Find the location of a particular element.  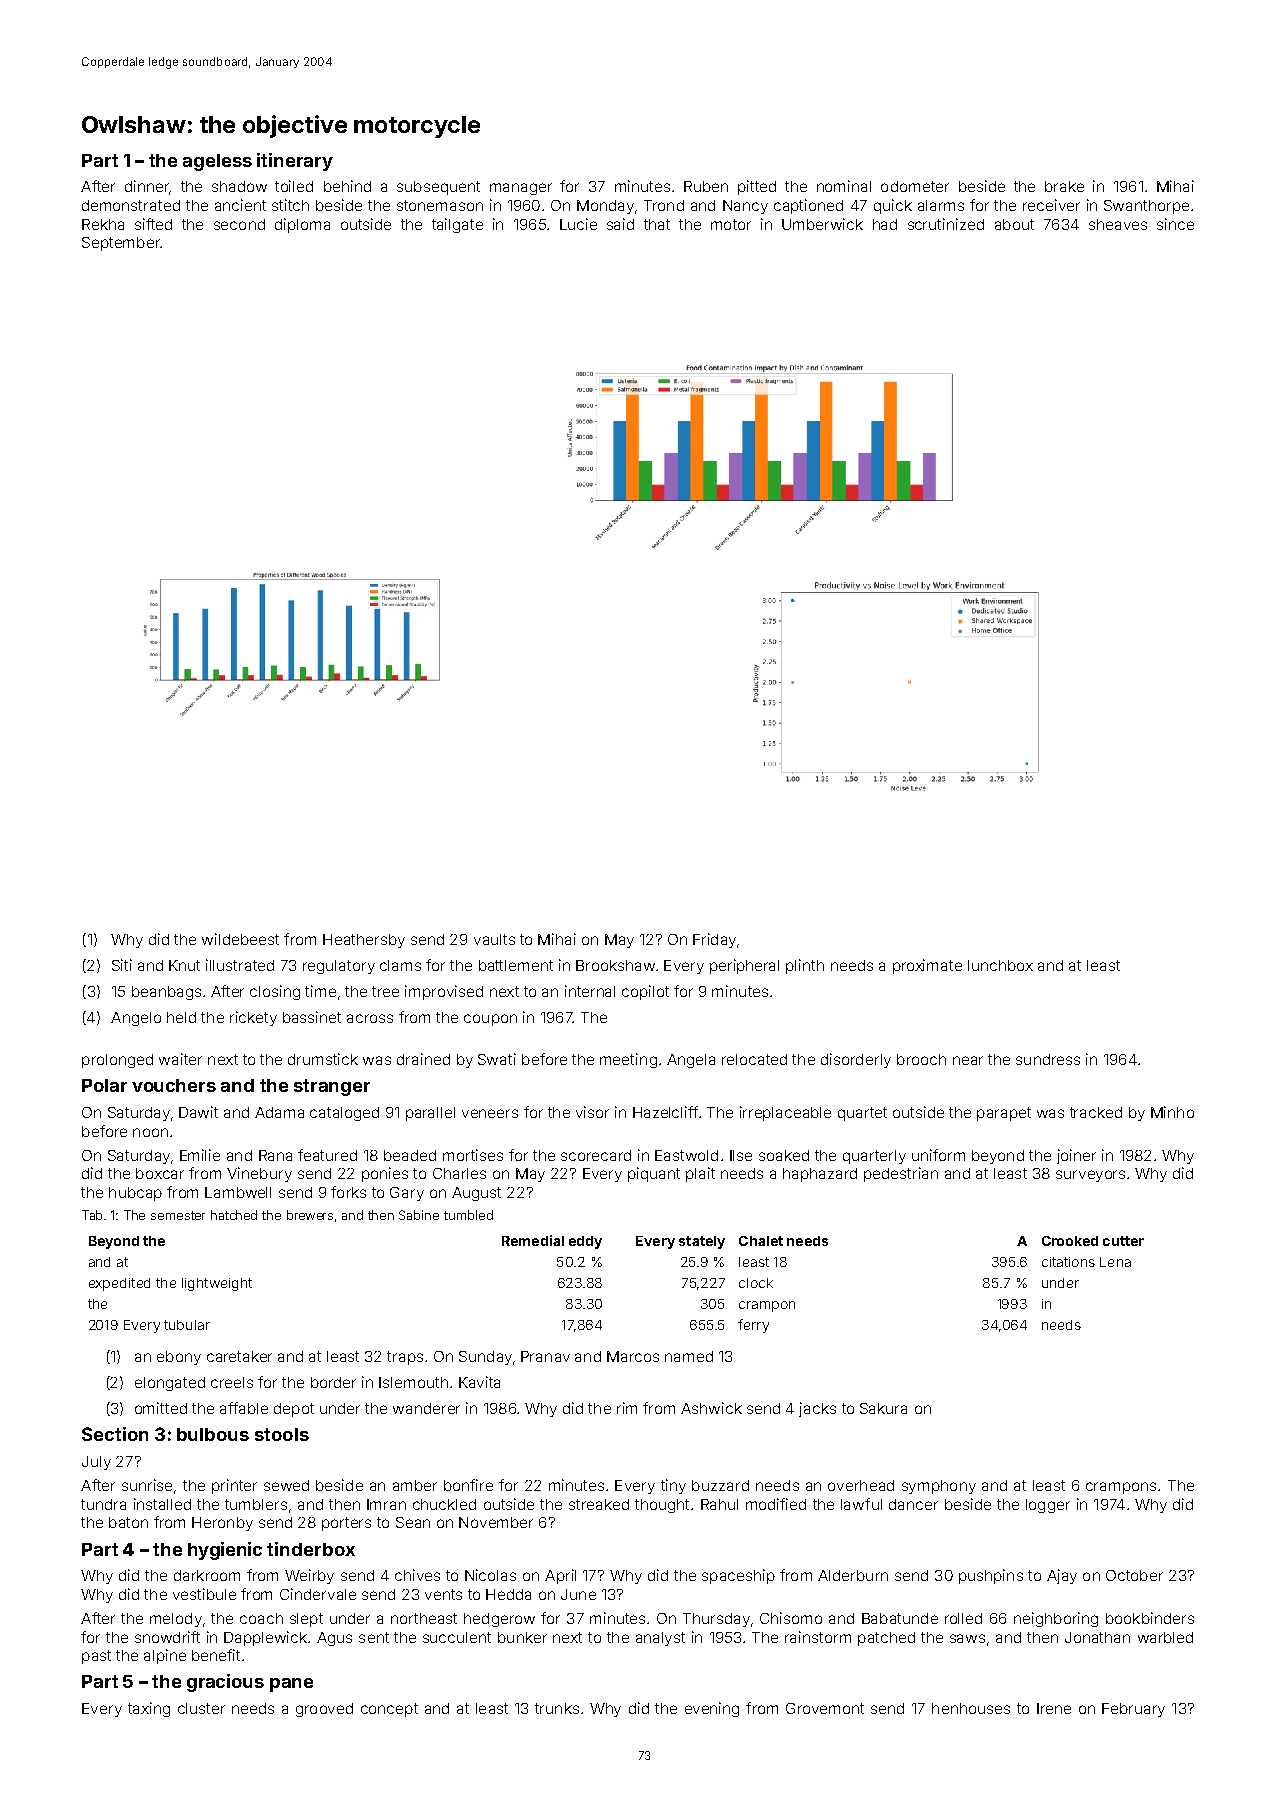

warbled is located at coordinates (1165, 1637).
